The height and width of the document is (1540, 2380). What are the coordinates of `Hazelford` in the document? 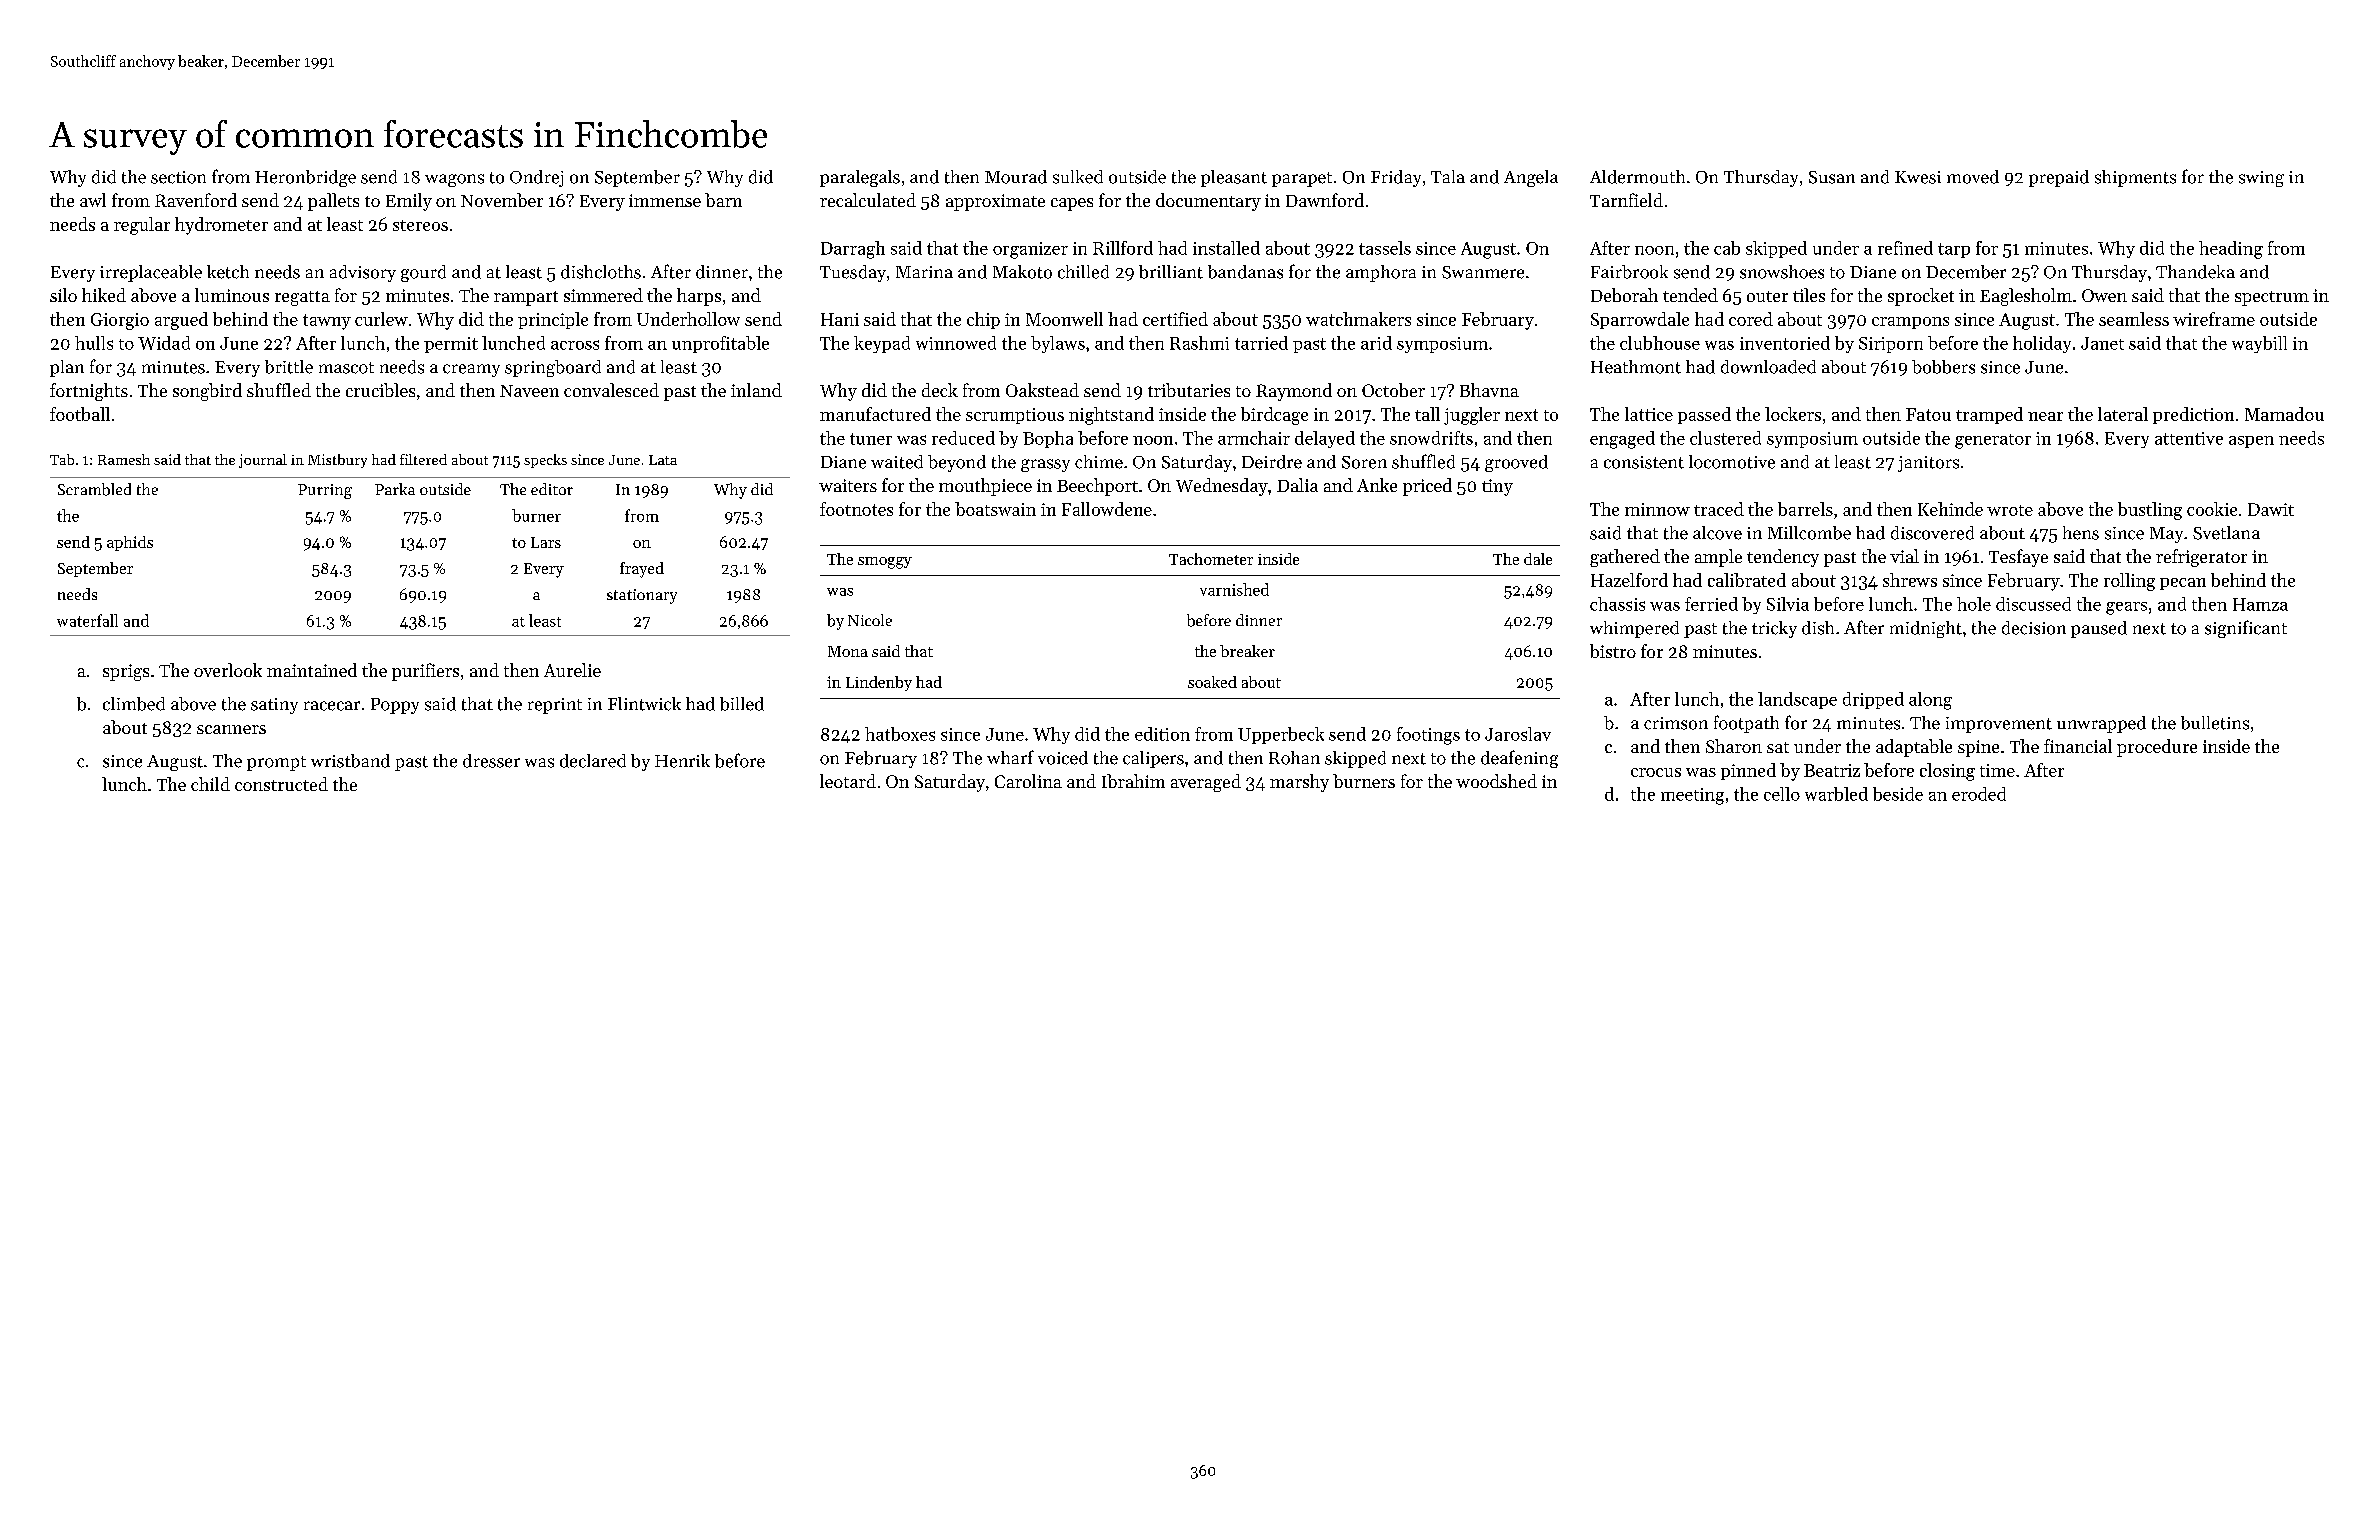 It's located at (1629, 580).
